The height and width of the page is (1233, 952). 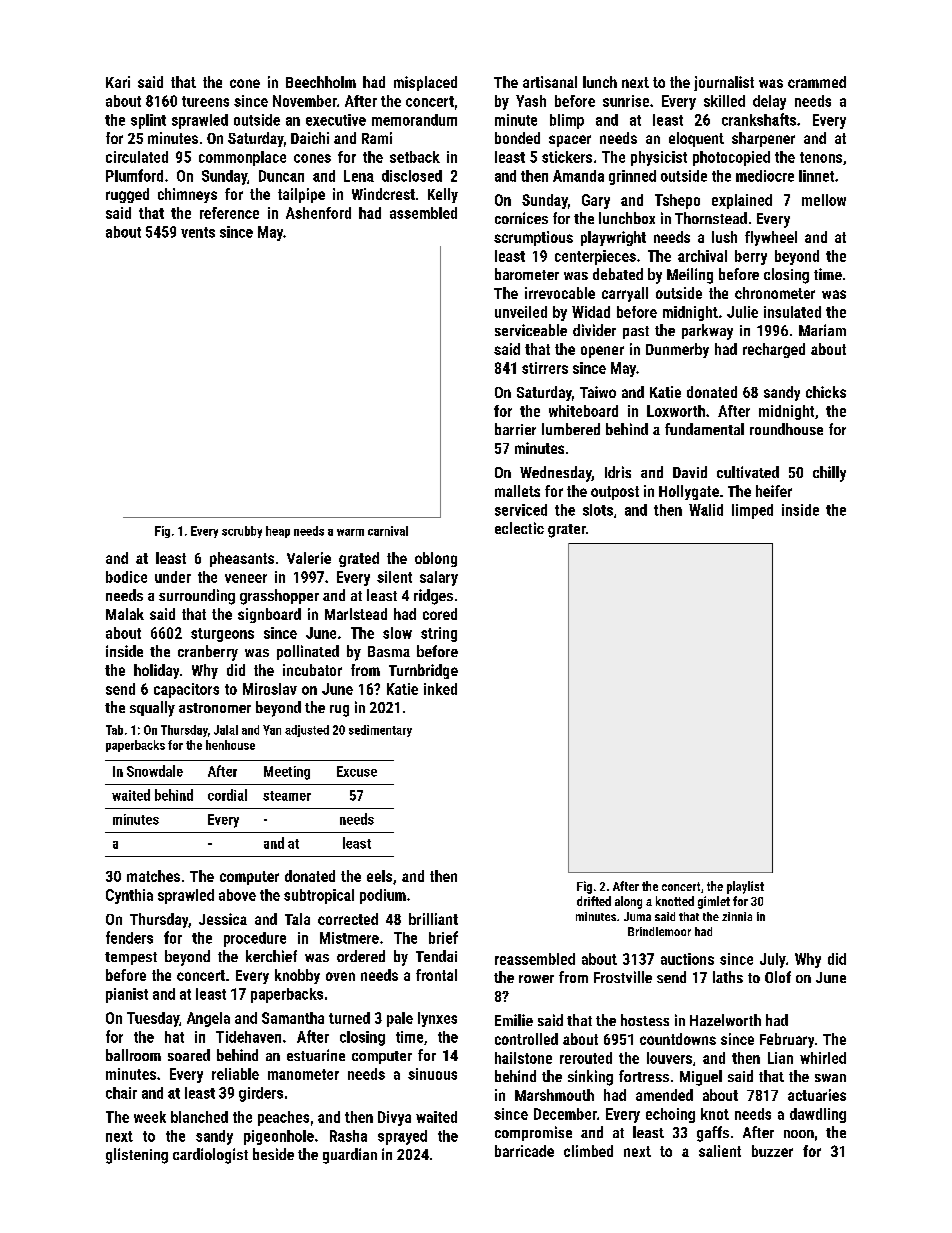 What do you see at coordinates (567, 531) in the page?
I see `grater` at bounding box center [567, 531].
